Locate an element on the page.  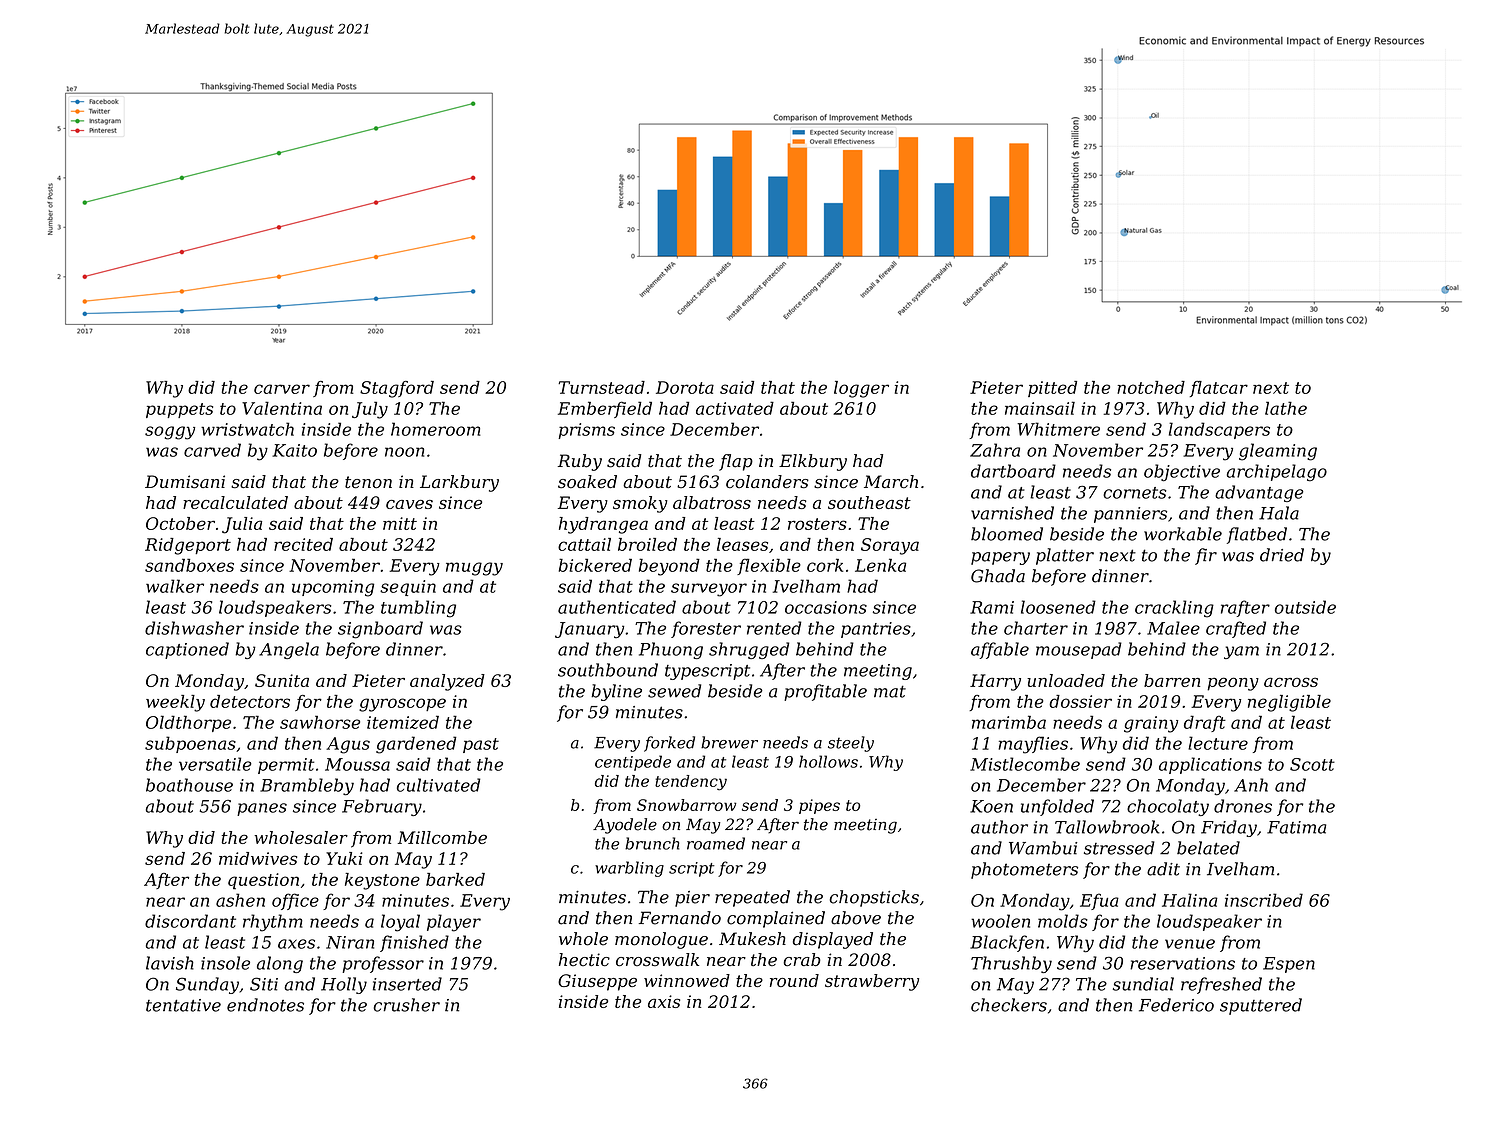
carver is located at coordinates (282, 389).
